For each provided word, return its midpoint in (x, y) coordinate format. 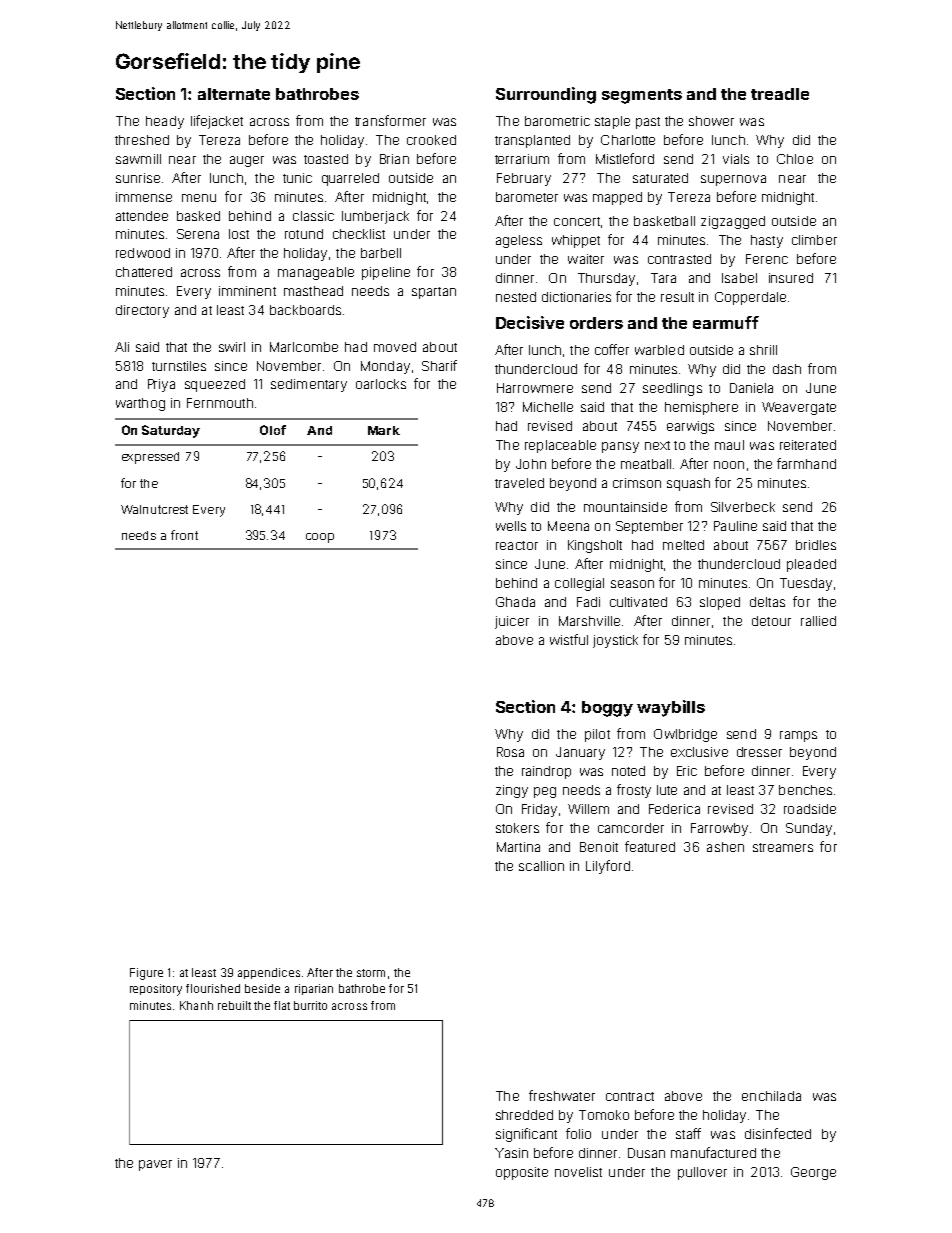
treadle (780, 94)
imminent (247, 291)
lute (667, 790)
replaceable (560, 446)
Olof (273, 430)
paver (155, 1165)
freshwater (562, 1095)
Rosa (510, 752)
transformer (390, 120)
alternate (234, 94)
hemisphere (701, 408)
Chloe (795, 159)
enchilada (771, 1096)
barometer (527, 197)
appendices (269, 973)
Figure (146, 974)
